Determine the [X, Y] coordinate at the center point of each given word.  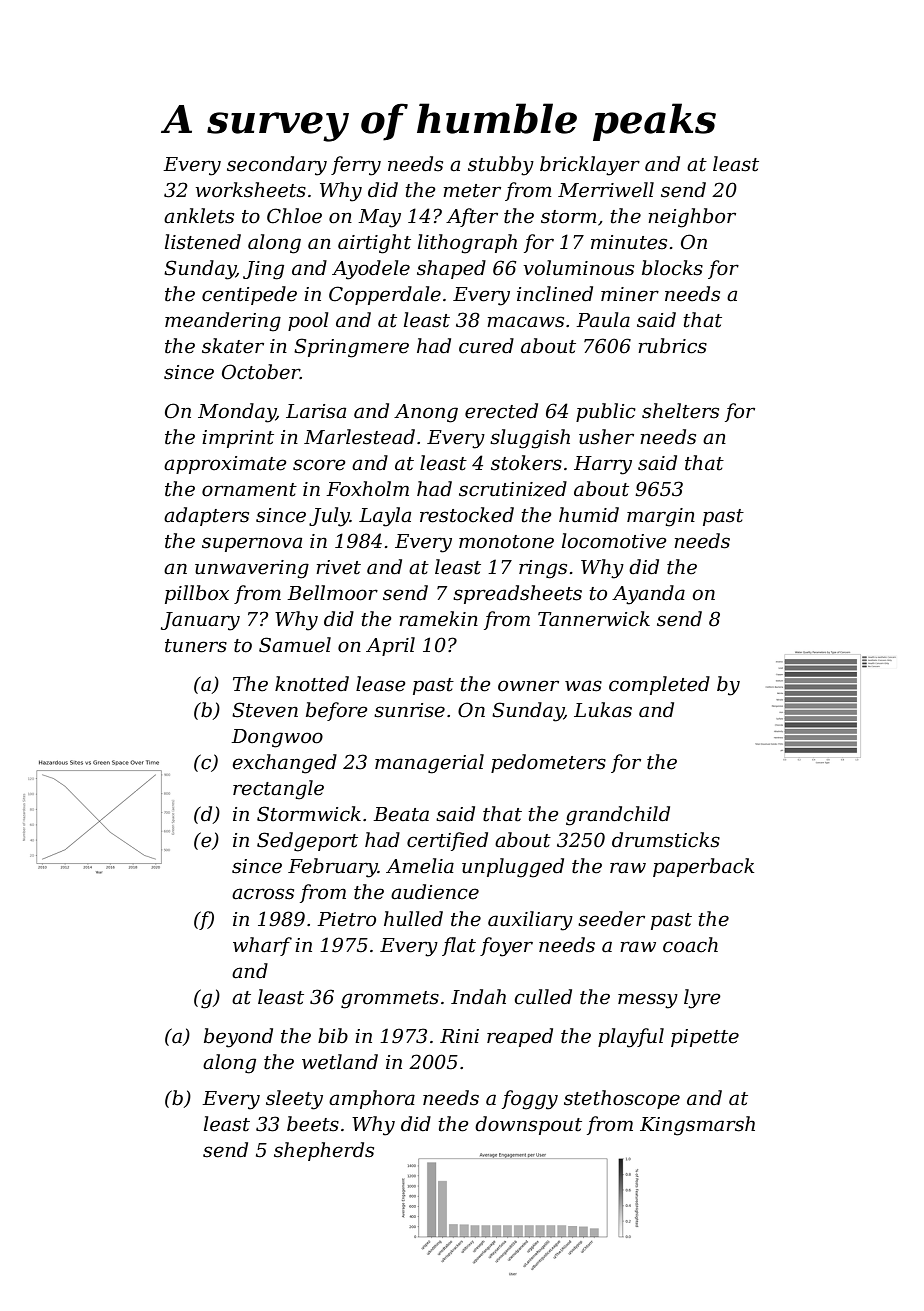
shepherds [324, 1151]
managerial [429, 764]
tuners [196, 646]
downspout [528, 1125]
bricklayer [590, 166]
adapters [206, 516]
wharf [262, 946]
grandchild [618, 816]
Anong [426, 413]
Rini [459, 1036]
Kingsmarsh [697, 1126]
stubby [501, 166]
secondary [277, 166]
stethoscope [622, 1099]
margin [661, 517]
